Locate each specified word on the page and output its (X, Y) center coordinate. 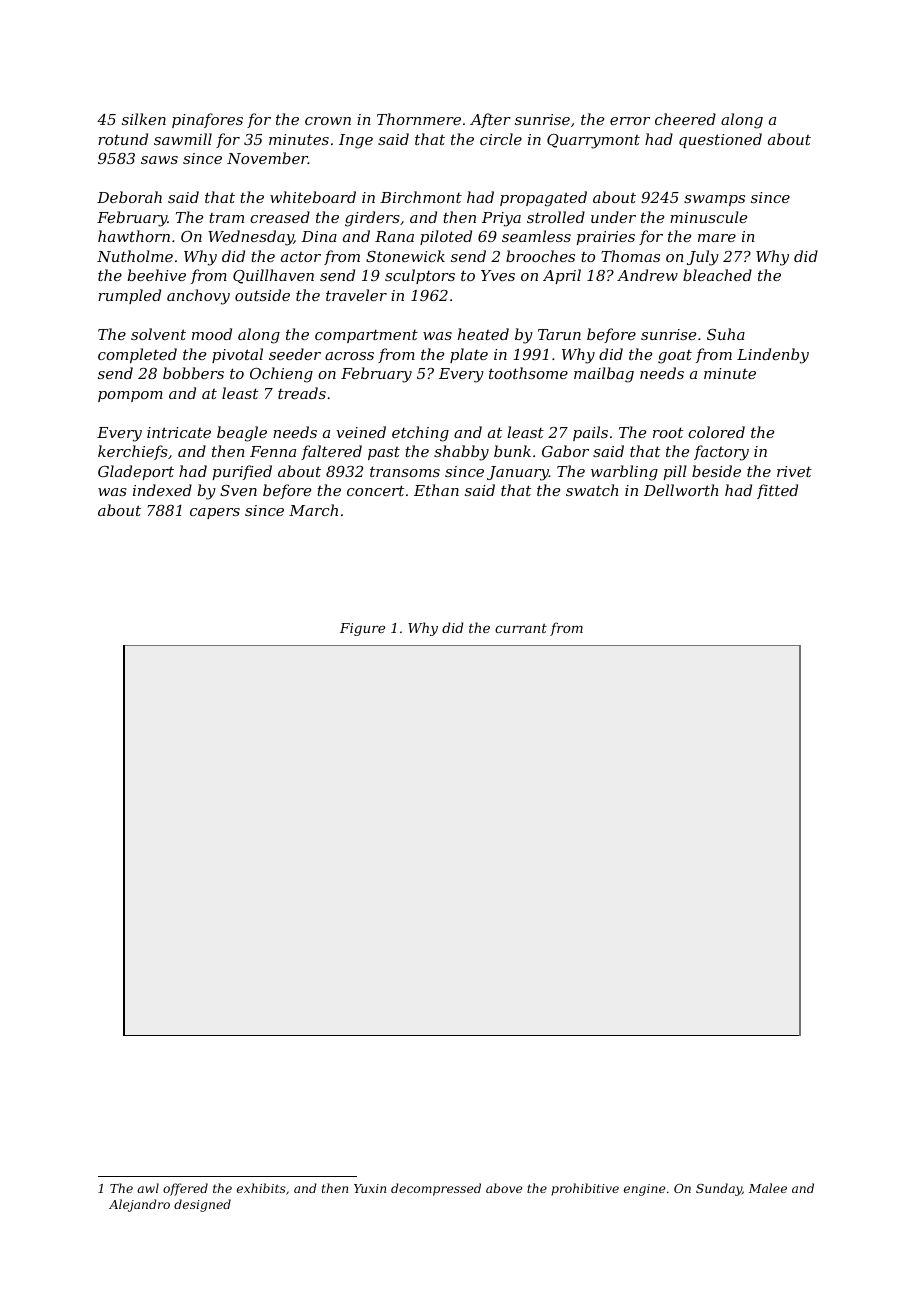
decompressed (436, 1189)
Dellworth (681, 490)
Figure (362, 629)
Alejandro (139, 1205)
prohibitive (585, 1189)
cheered (685, 119)
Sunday (719, 1189)
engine (644, 1190)
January (518, 473)
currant (521, 628)
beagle (242, 434)
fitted (777, 491)
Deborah (129, 197)
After (490, 120)
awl (148, 1188)
